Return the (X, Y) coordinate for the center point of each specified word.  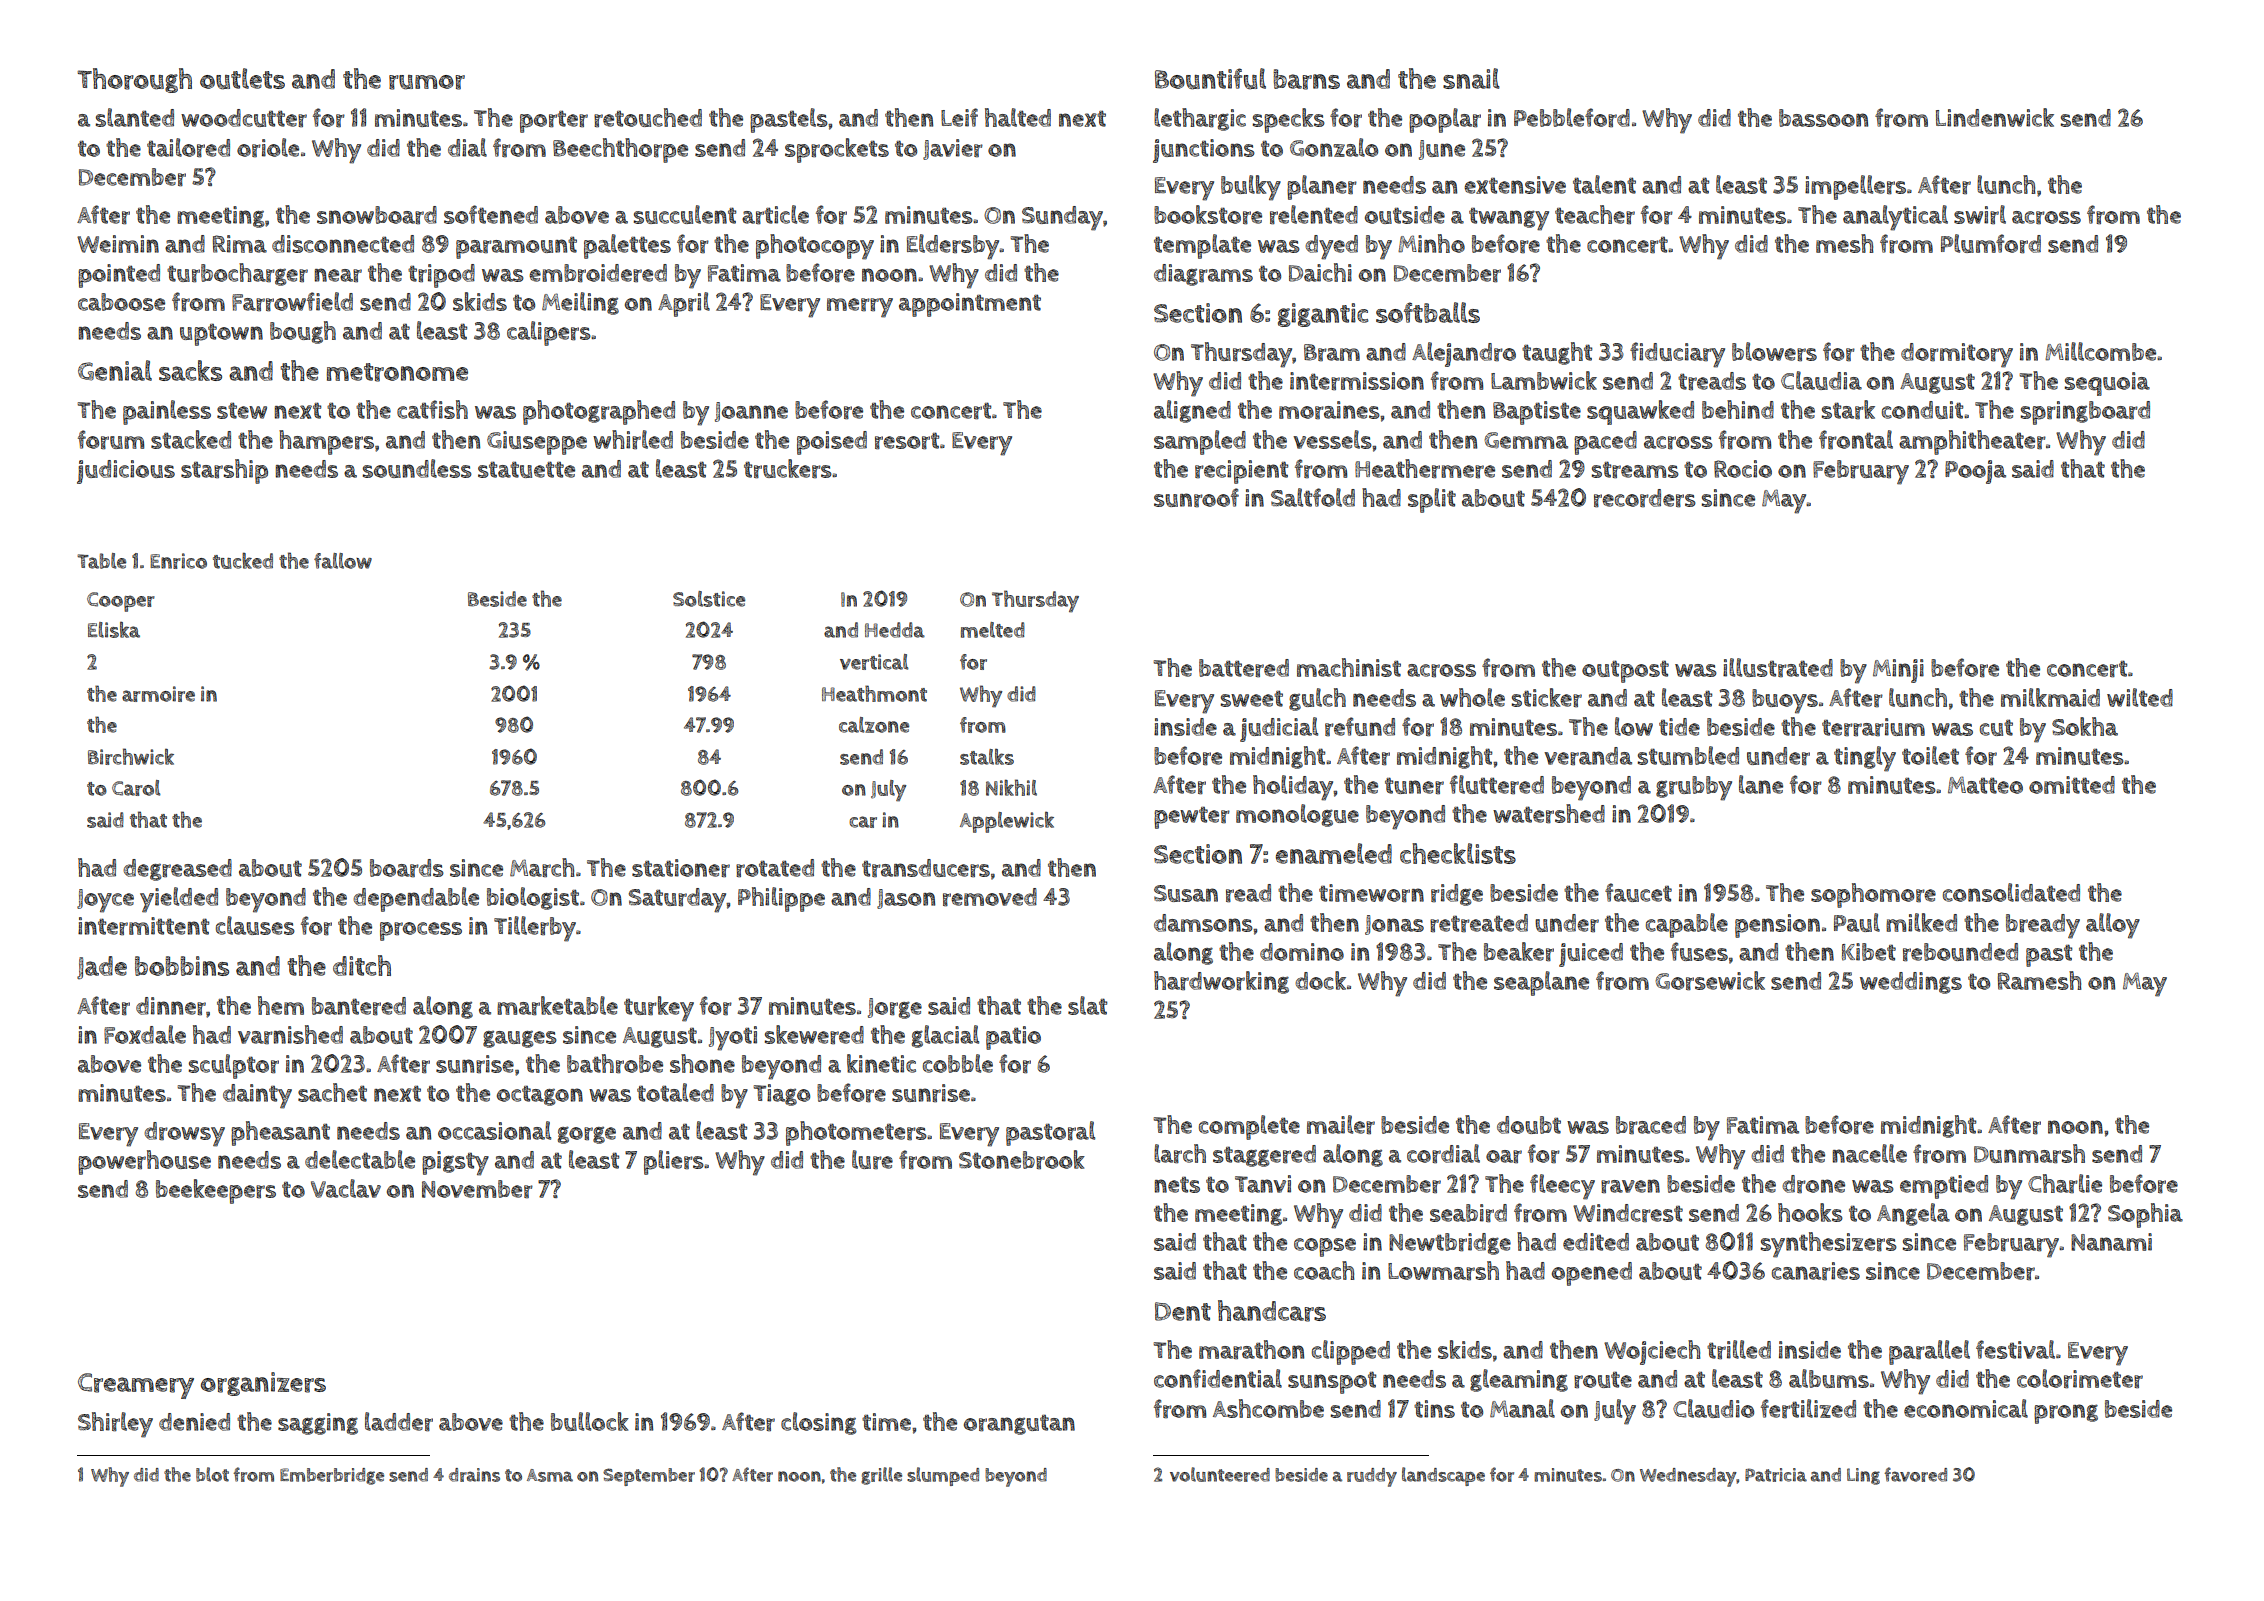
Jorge (895, 1008)
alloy (2113, 926)
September (649, 1477)
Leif (959, 117)
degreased (177, 870)
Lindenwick (1995, 117)
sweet (1252, 698)
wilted (2140, 697)
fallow (343, 561)
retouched (648, 118)
